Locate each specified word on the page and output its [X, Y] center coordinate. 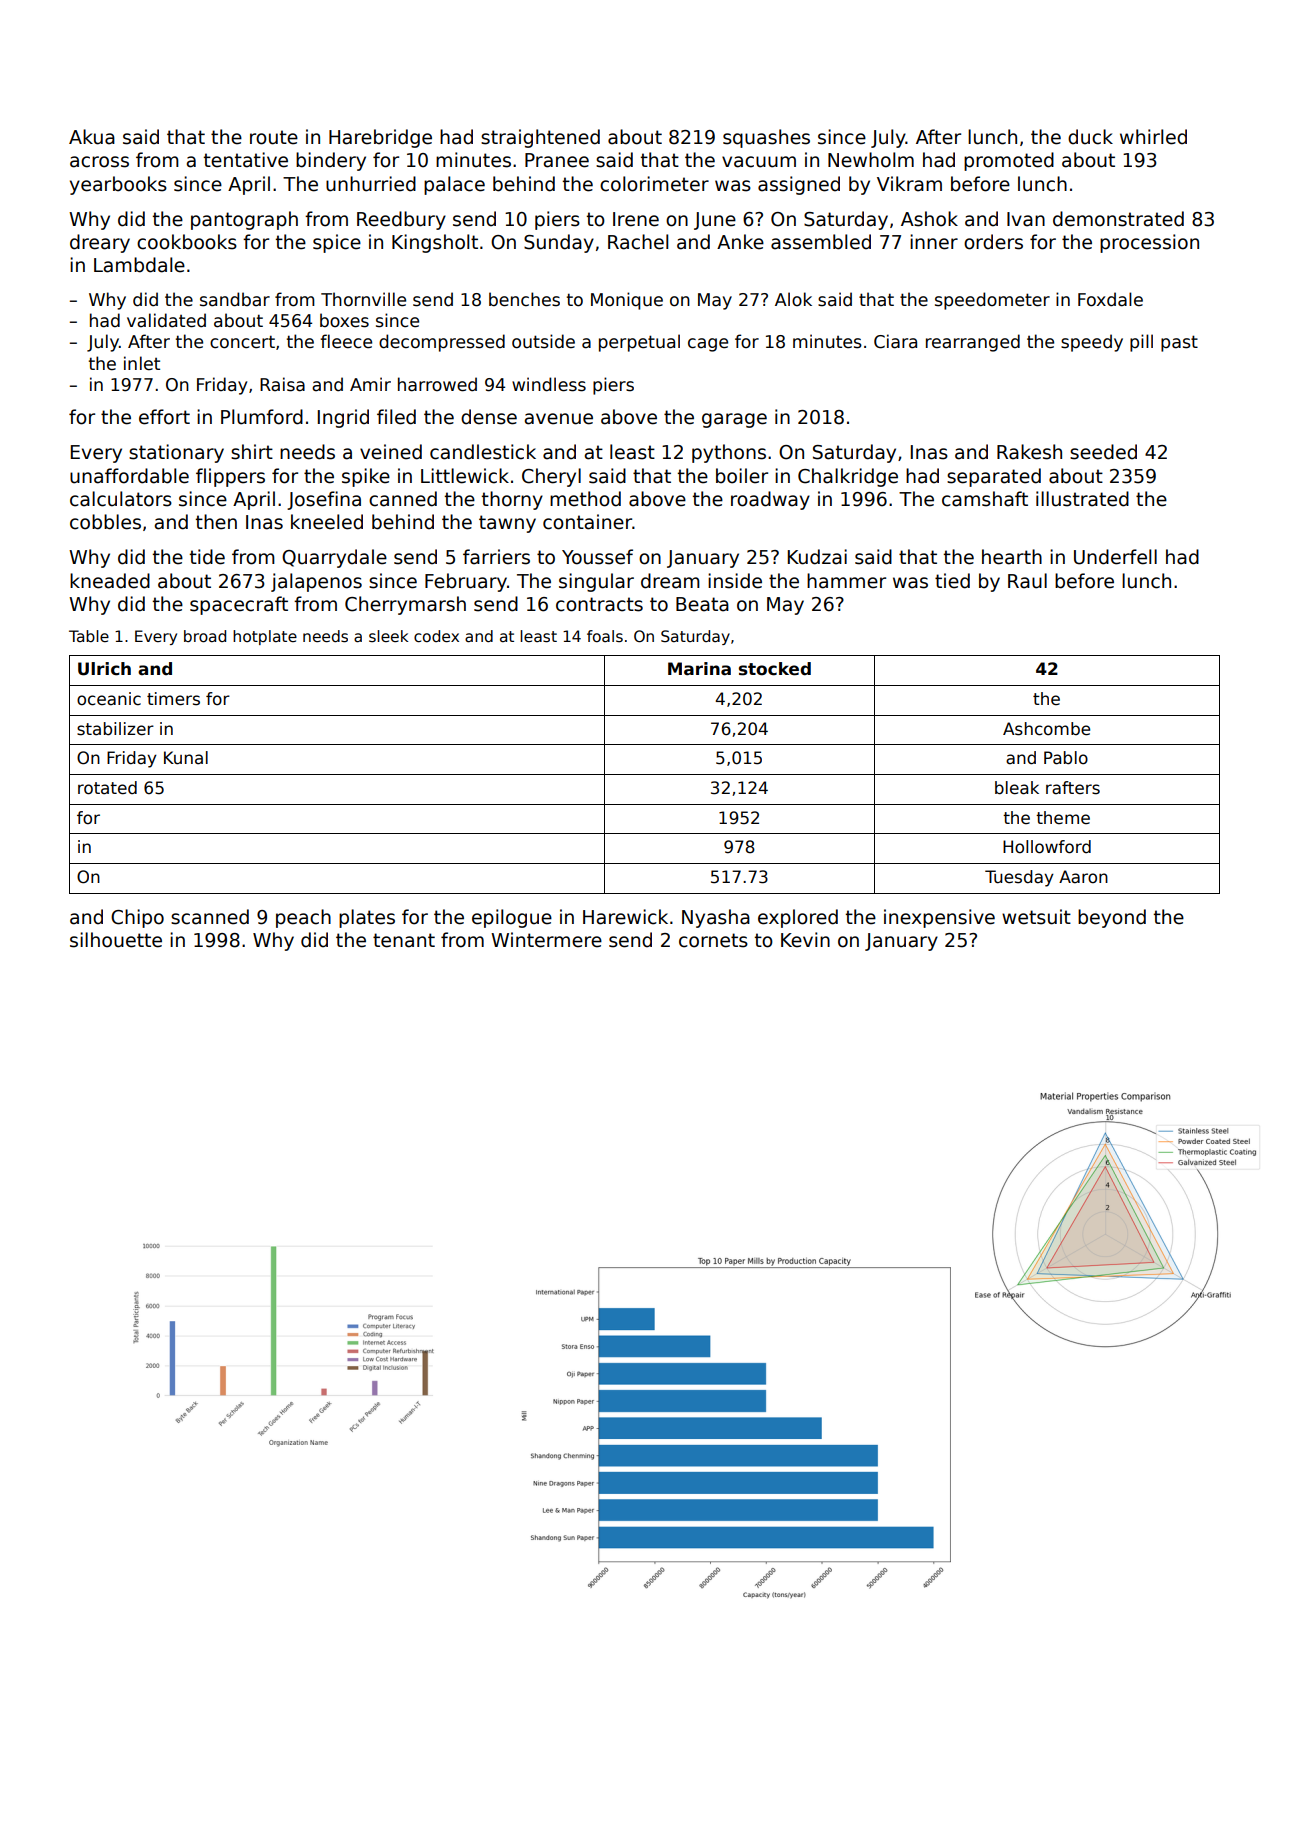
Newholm [871, 160]
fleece [346, 341]
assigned [799, 185]
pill [1141, 343]
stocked [775, 669]
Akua [92, 137]
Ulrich [104, 669]
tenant [404, 940]
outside [543, 341]
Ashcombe [1046, 729]
